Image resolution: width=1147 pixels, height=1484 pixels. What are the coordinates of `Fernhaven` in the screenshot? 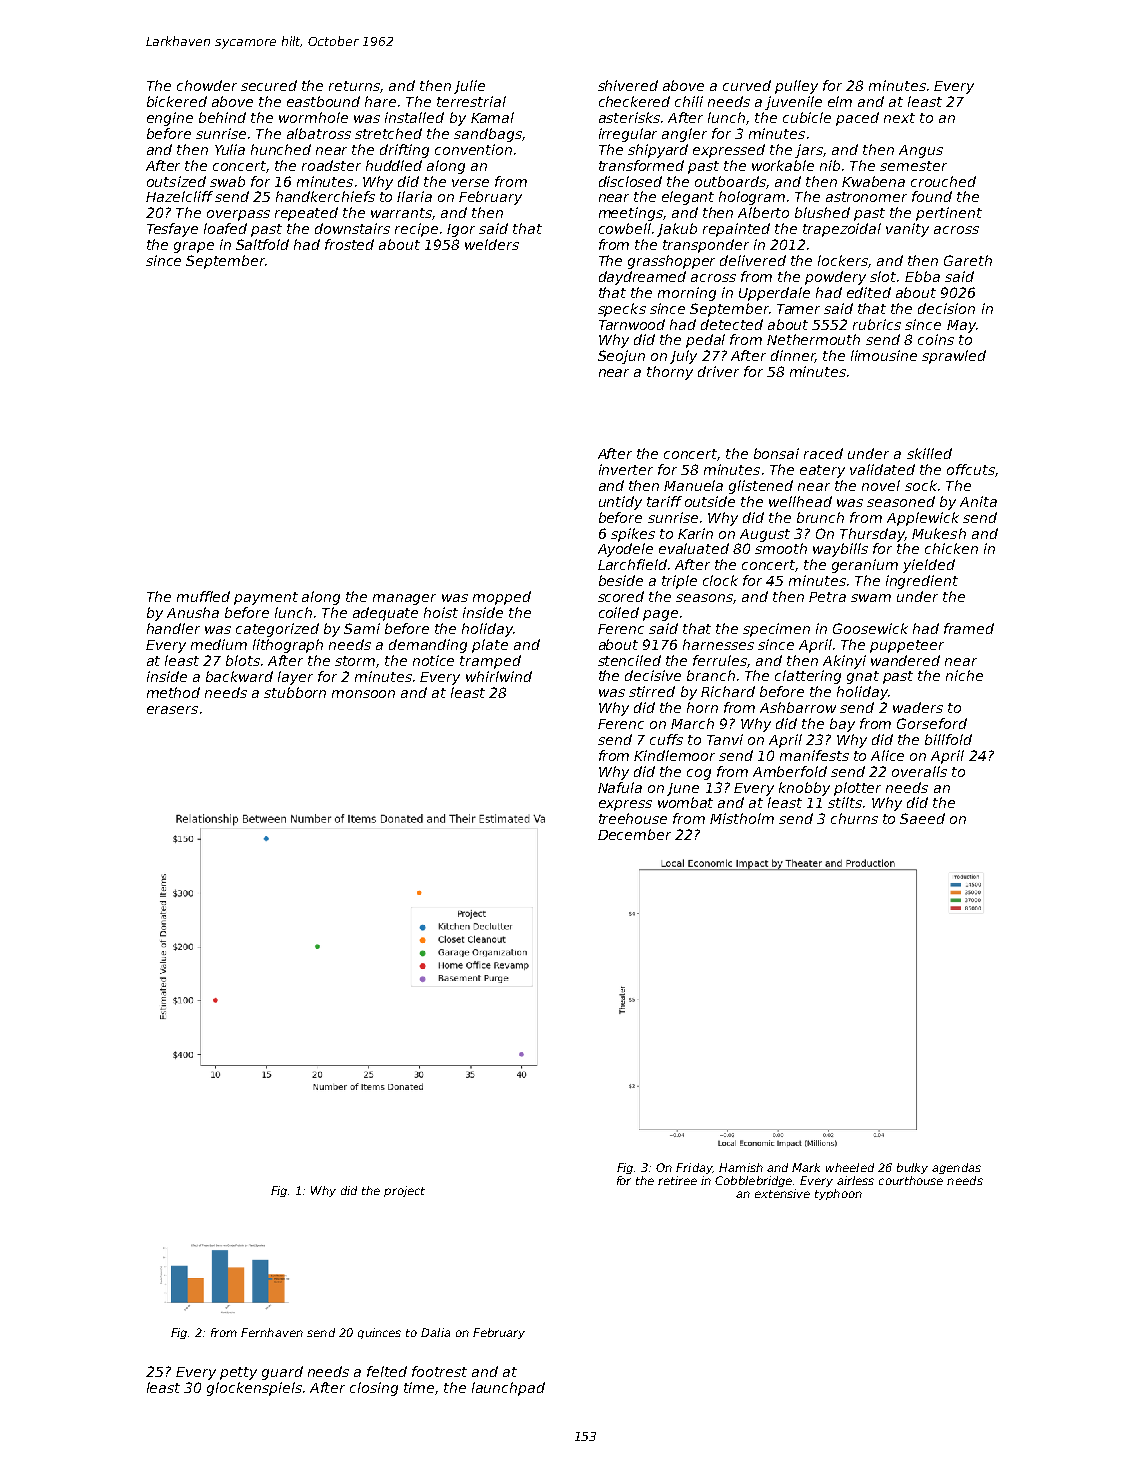 It's located at (272, 1332).
